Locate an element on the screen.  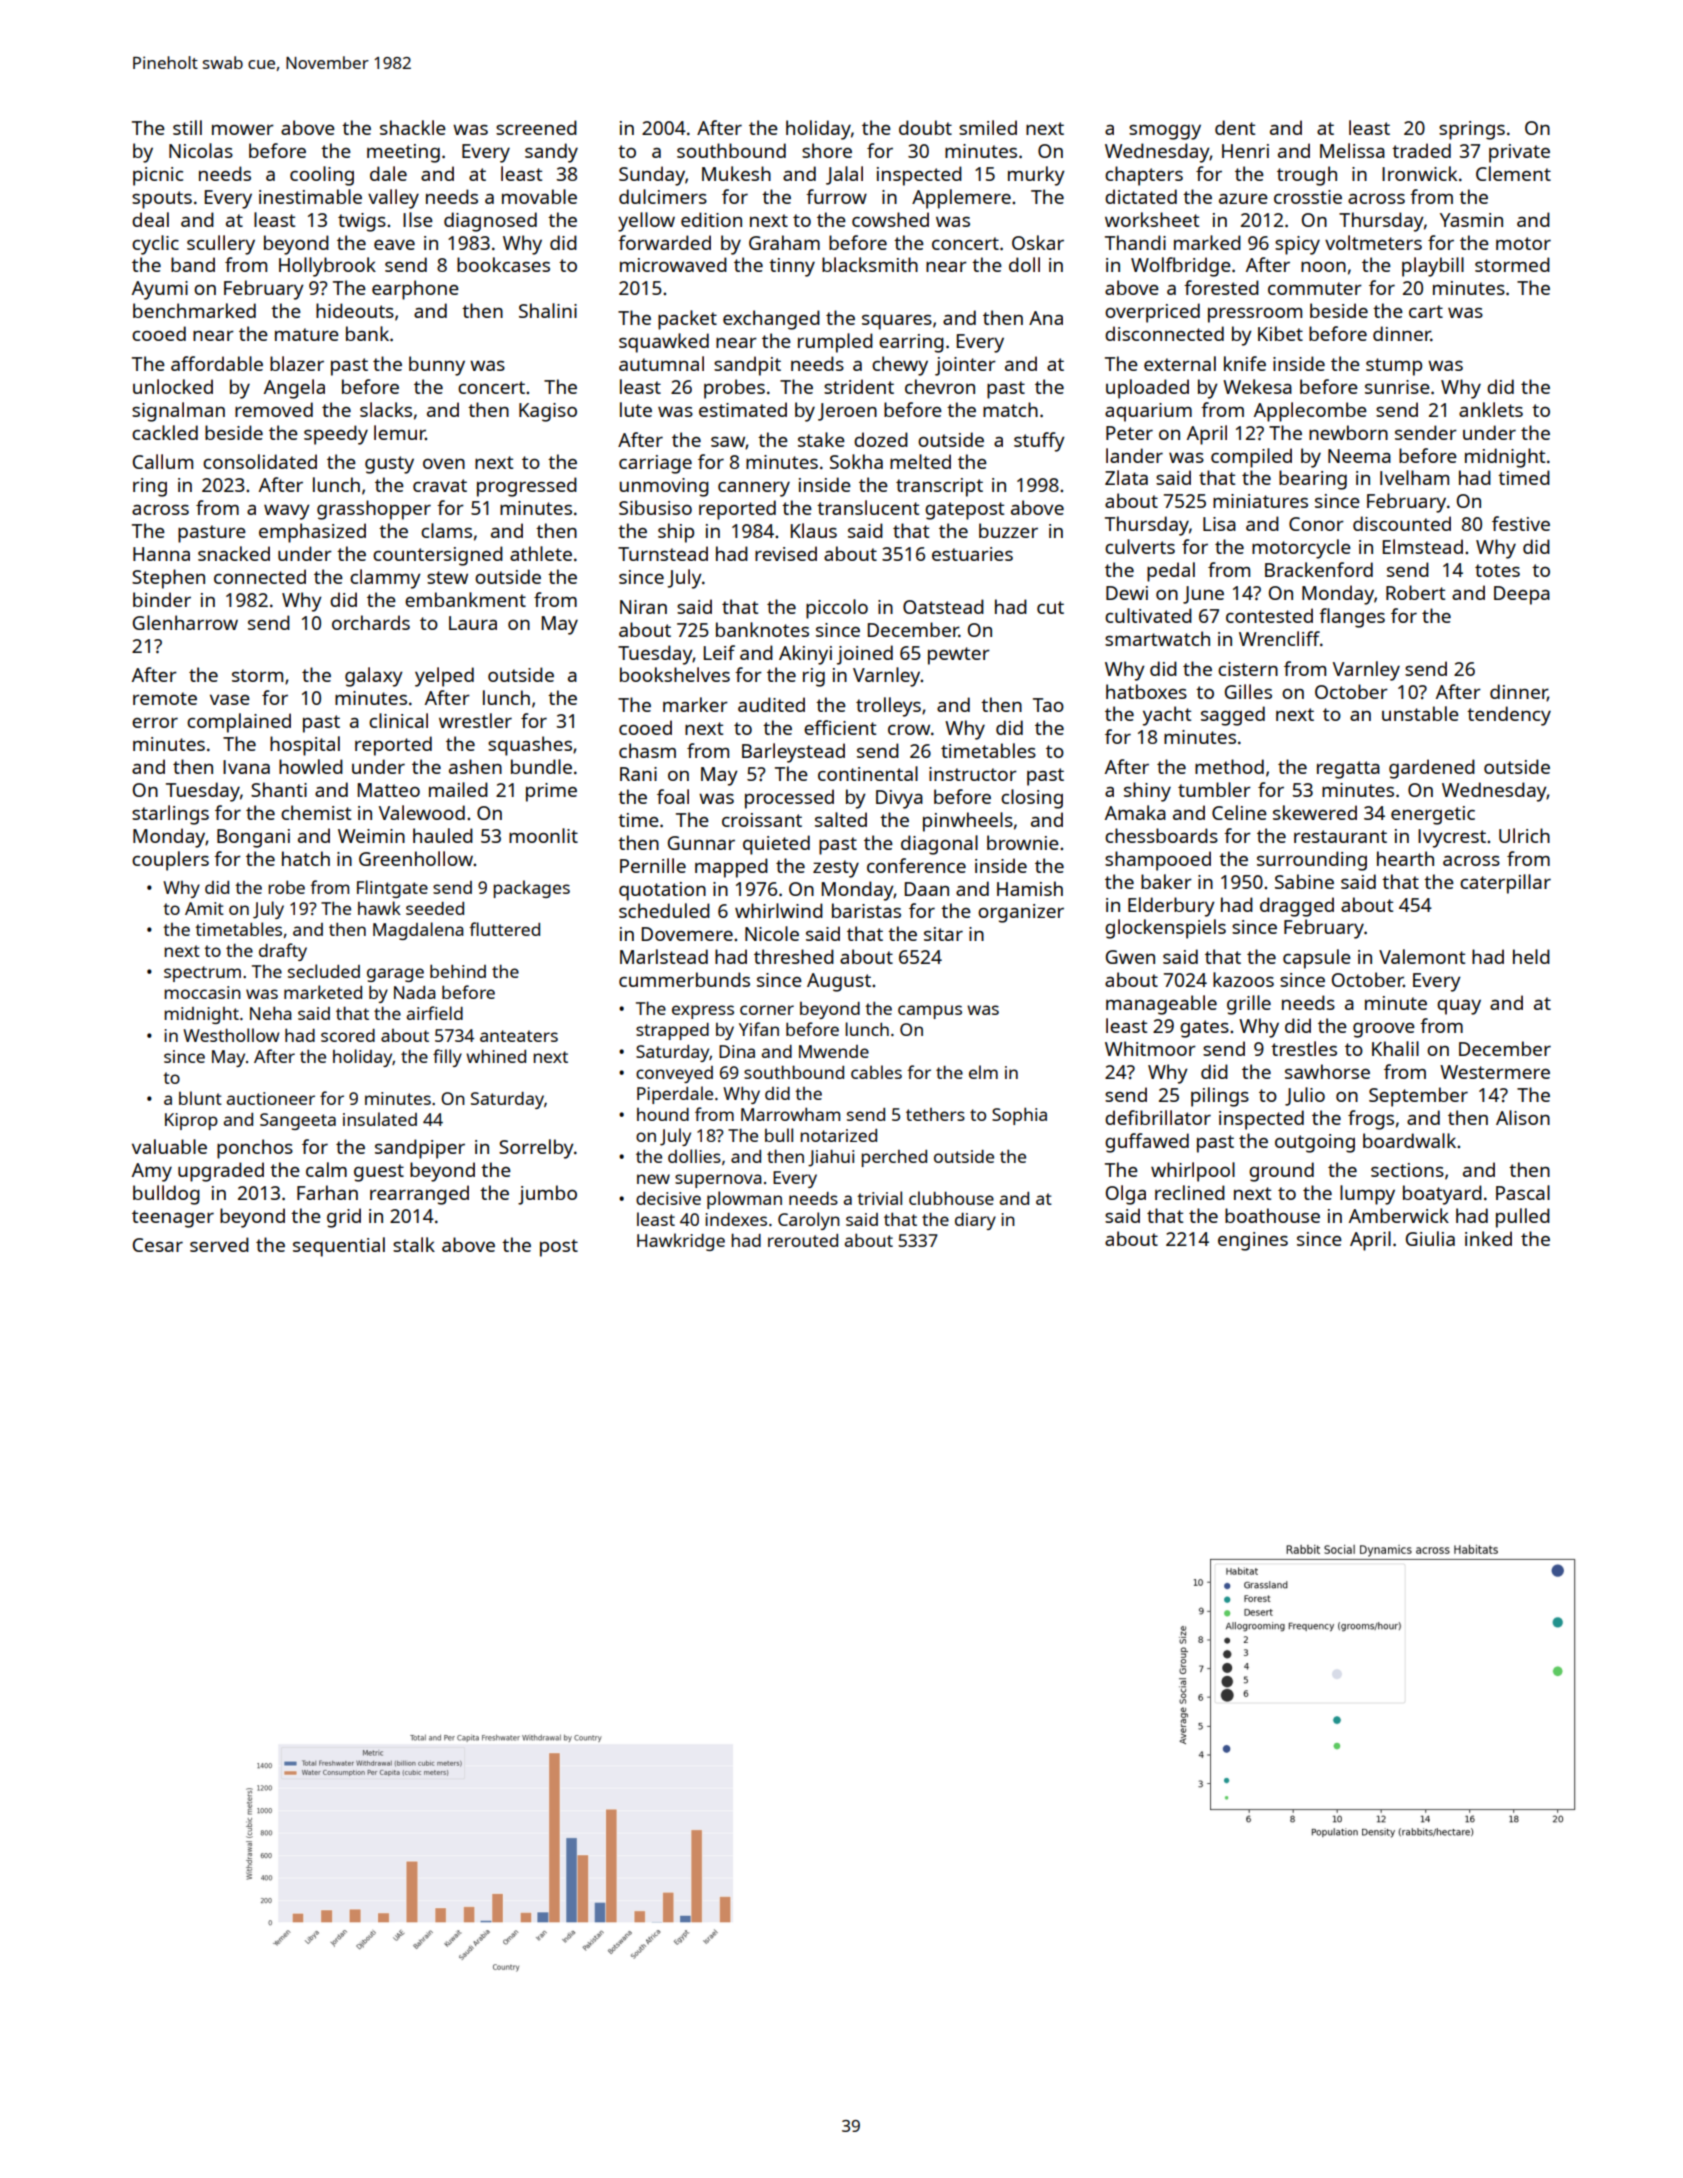
howled is located at coordinates (311, 766).
